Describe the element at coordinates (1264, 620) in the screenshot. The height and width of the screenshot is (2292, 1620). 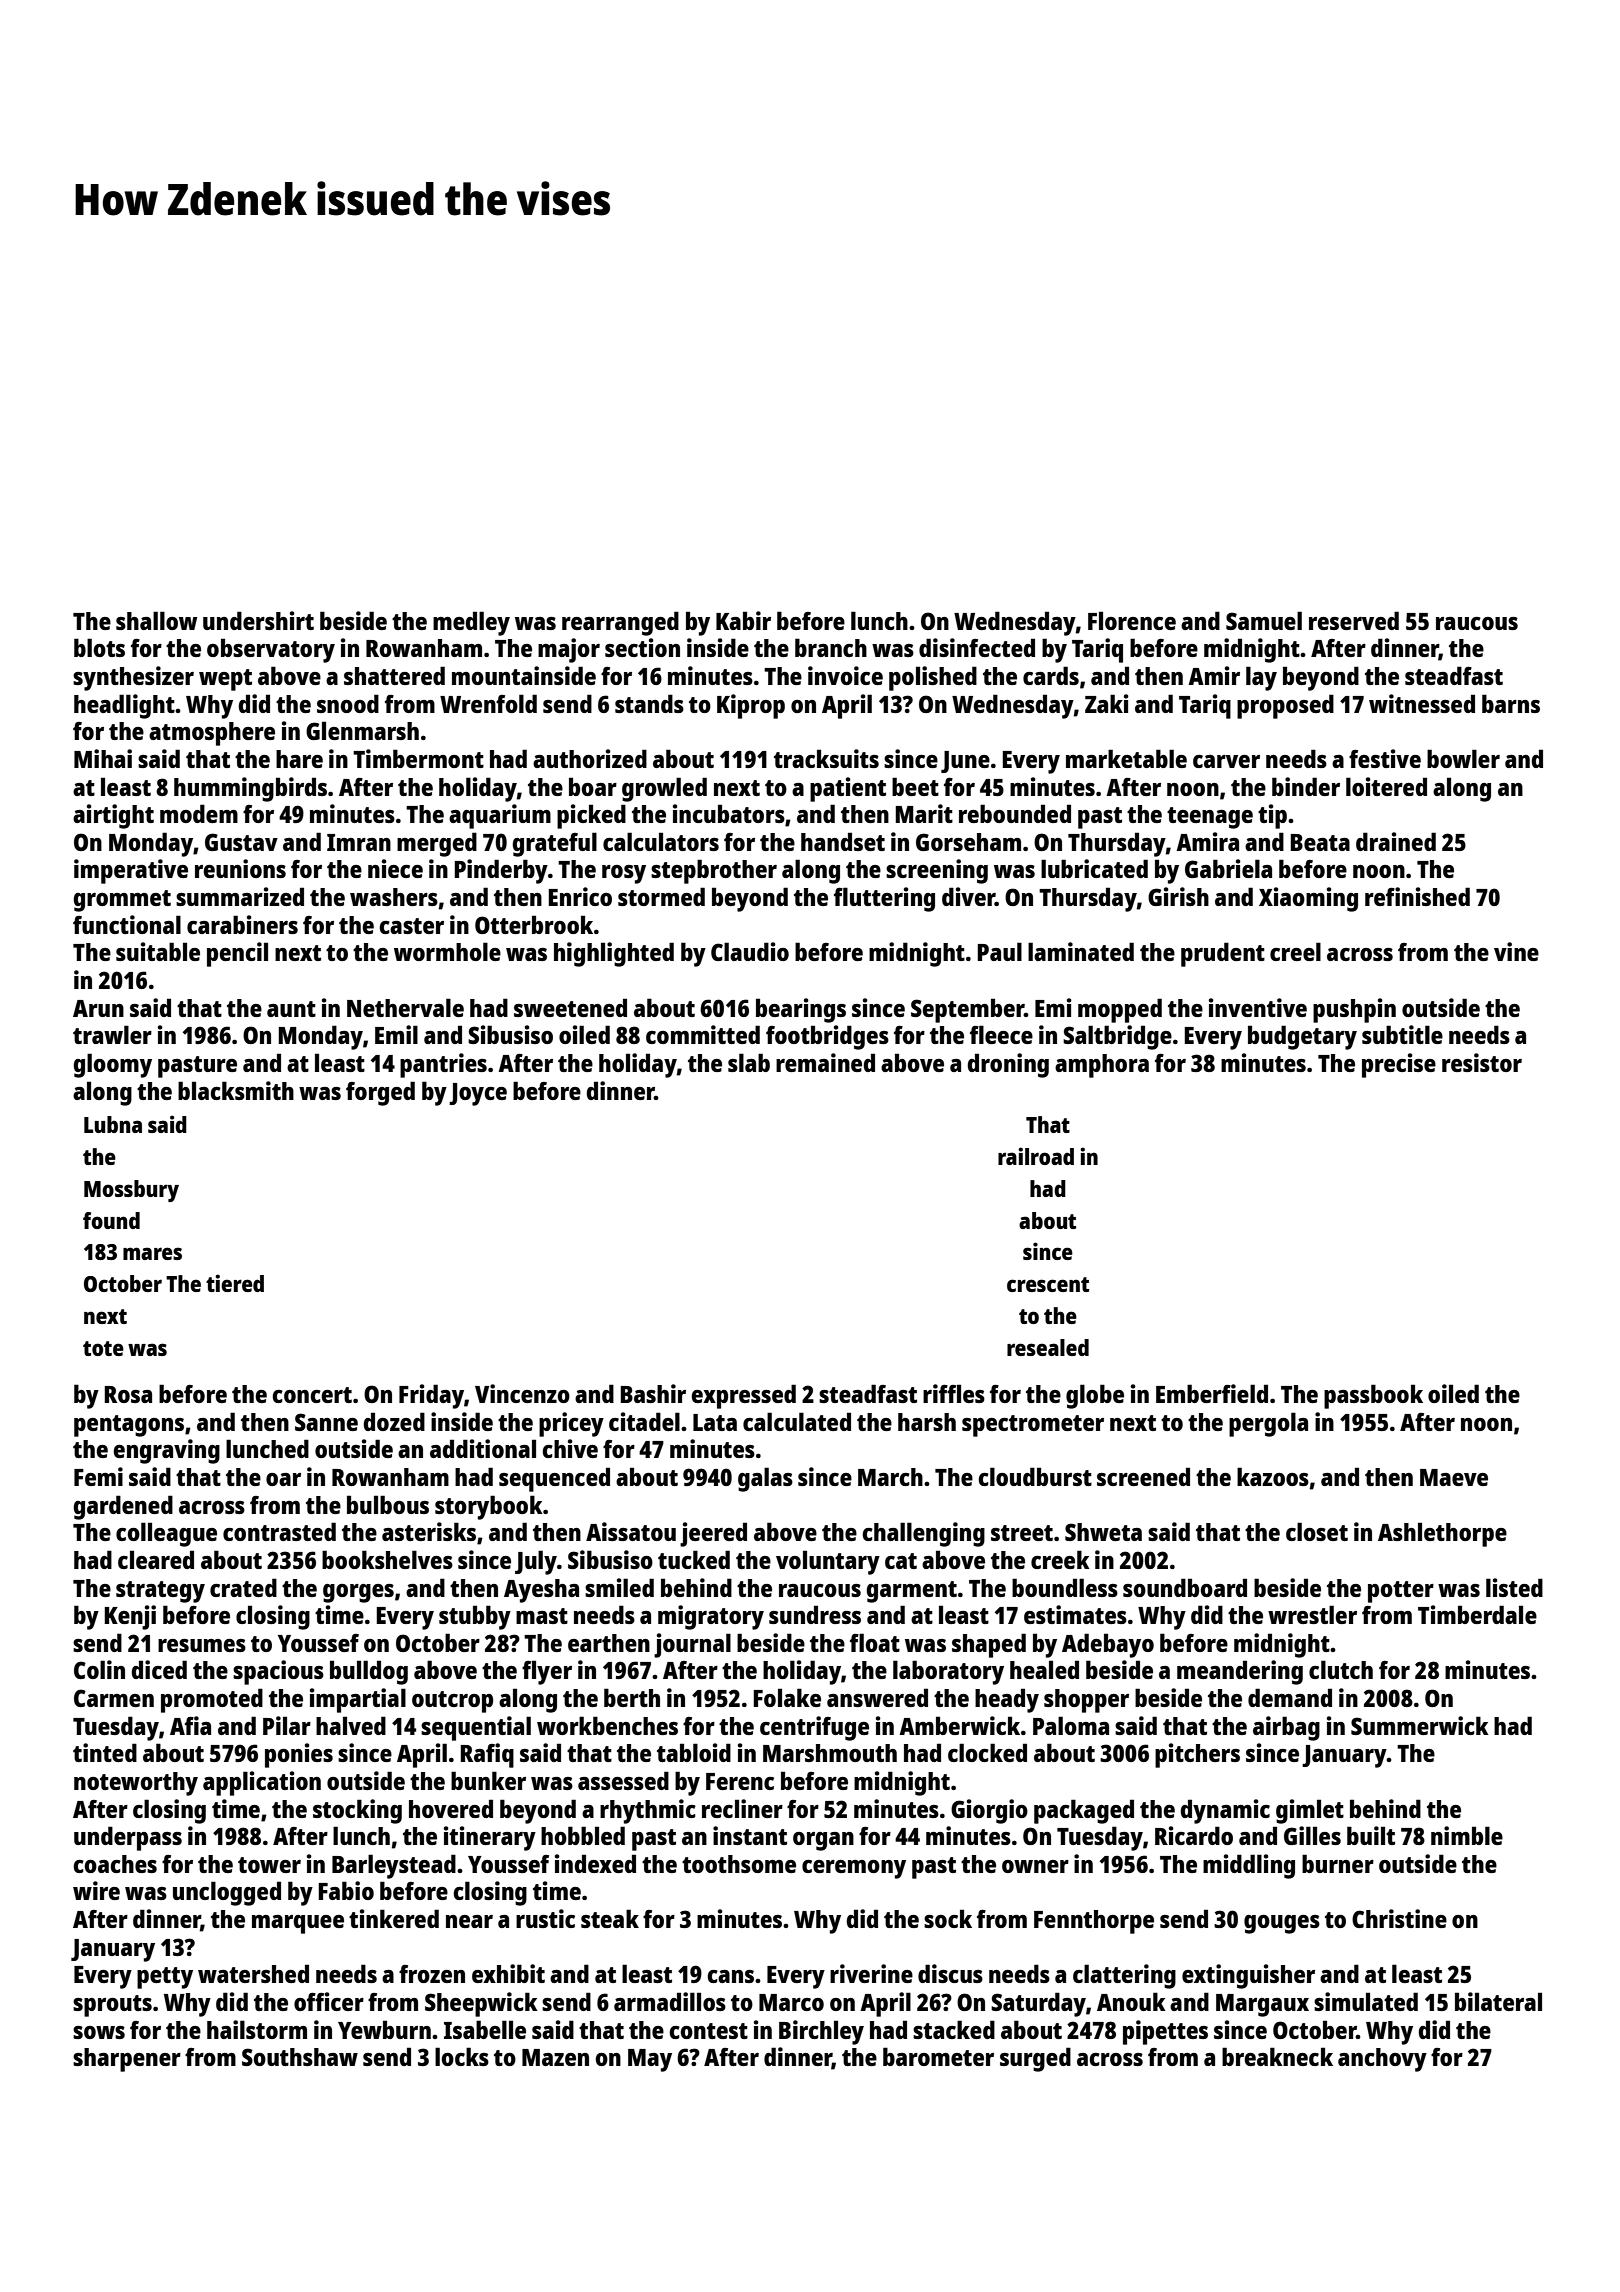
I see `Samuel` at that location.
